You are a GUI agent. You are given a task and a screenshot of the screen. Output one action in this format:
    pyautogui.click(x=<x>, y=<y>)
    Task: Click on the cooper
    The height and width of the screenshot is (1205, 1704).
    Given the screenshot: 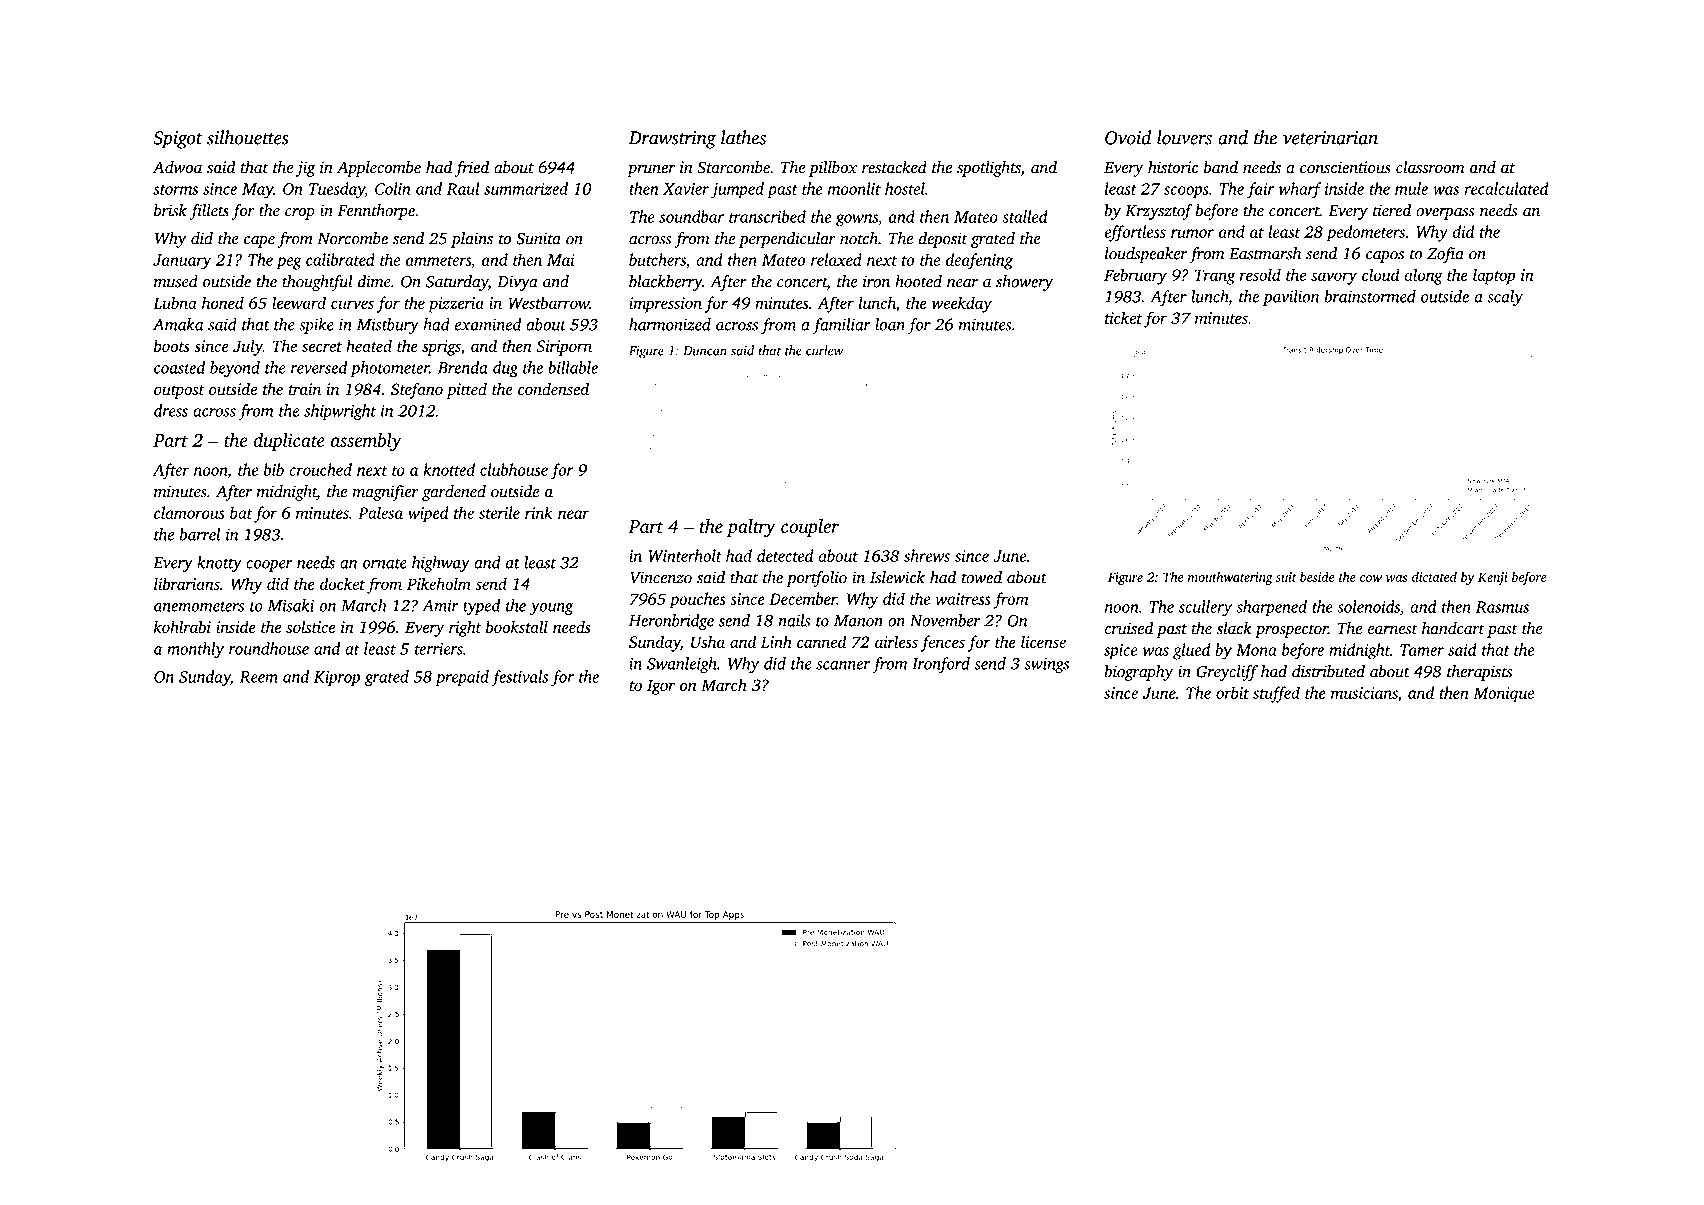 What is the action you would take?
    pyautogui.click(x=269, y=566)
